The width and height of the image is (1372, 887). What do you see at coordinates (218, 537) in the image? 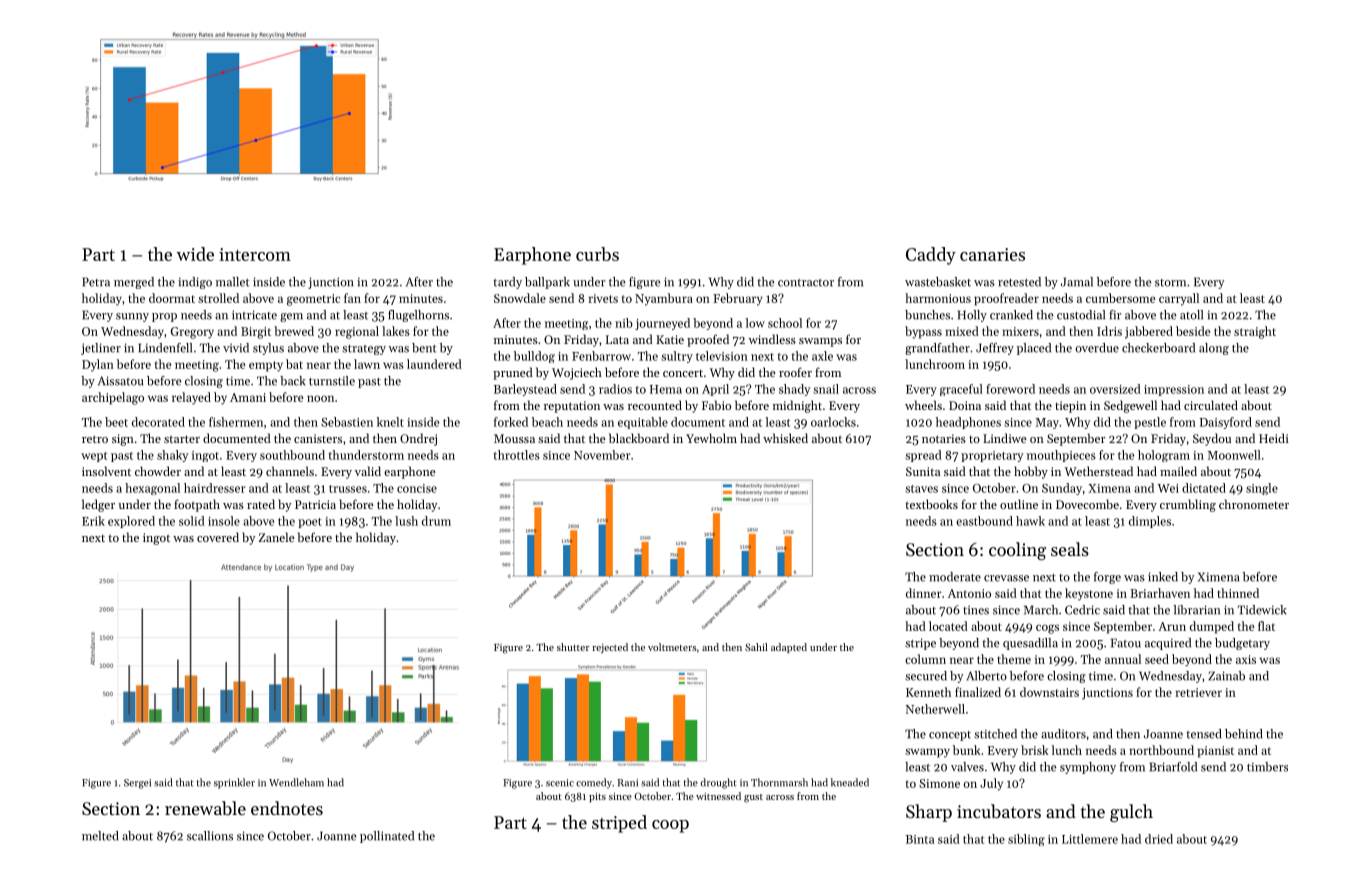
I see `covered` at bounding box center [218, 537].
